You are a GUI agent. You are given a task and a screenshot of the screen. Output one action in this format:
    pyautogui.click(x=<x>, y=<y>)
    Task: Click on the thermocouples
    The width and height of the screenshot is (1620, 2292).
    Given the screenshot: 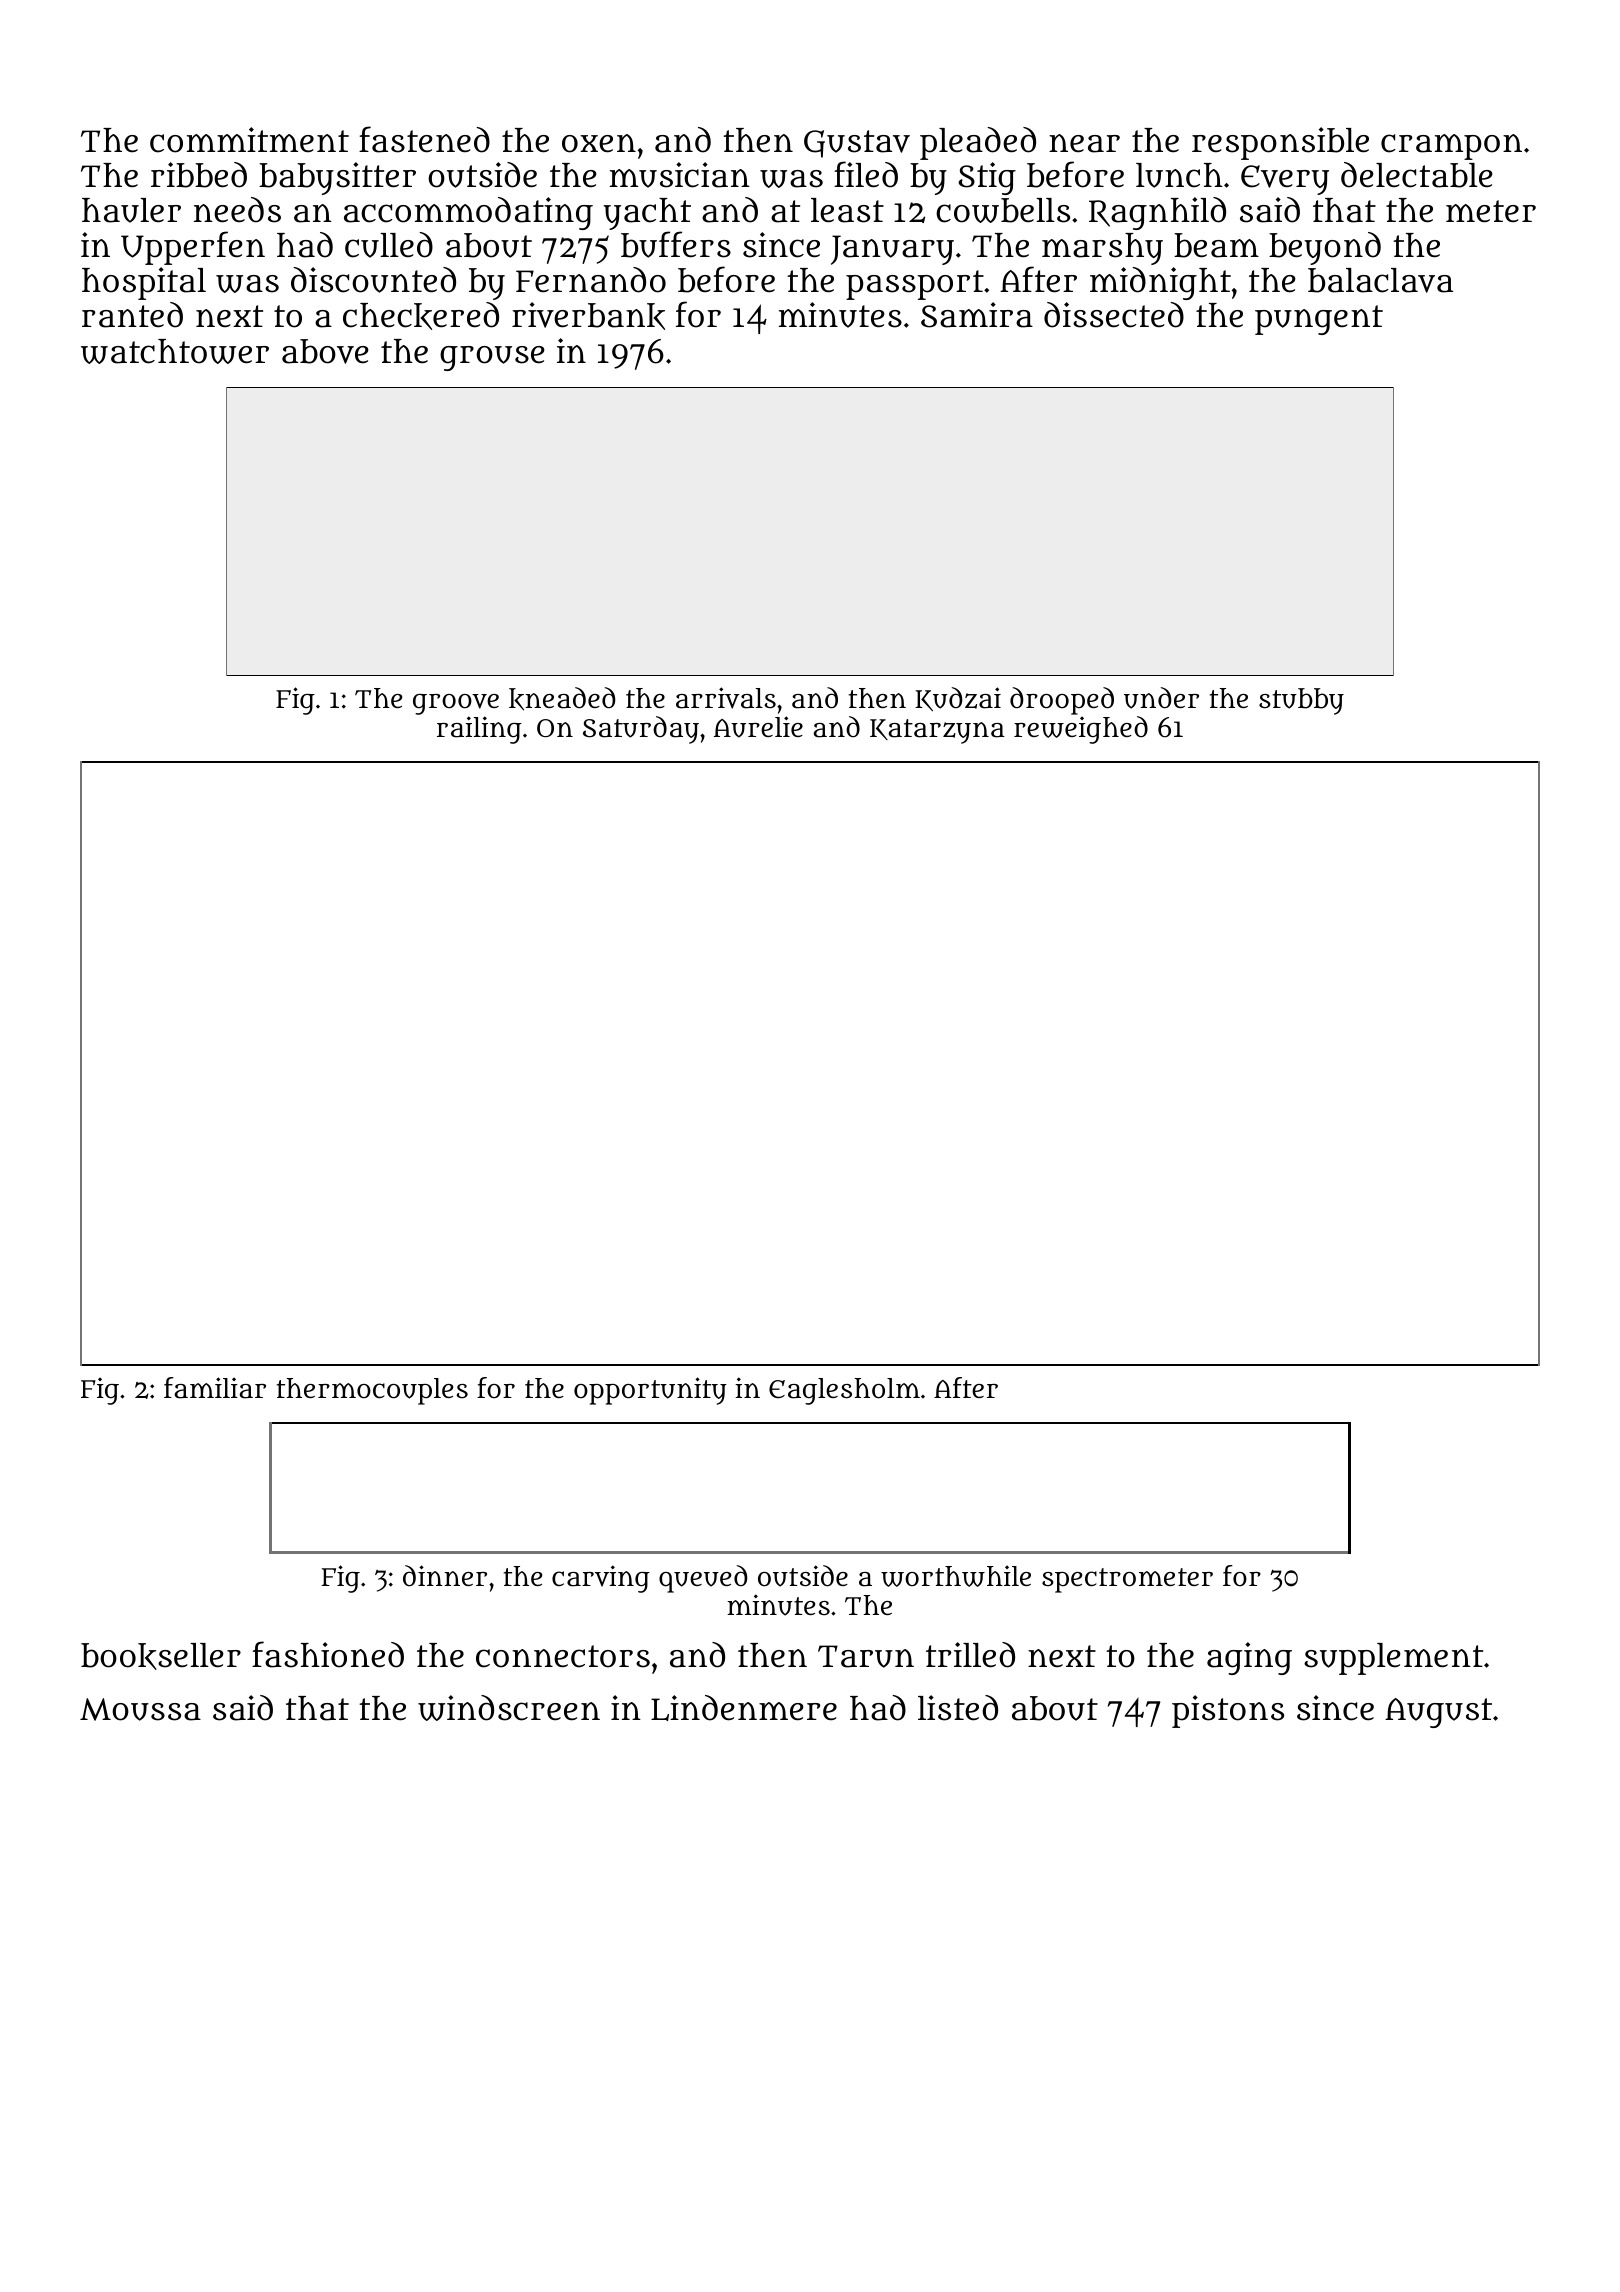 What is the action you would take?
    pyautogui.click(x=372, y=1391)
